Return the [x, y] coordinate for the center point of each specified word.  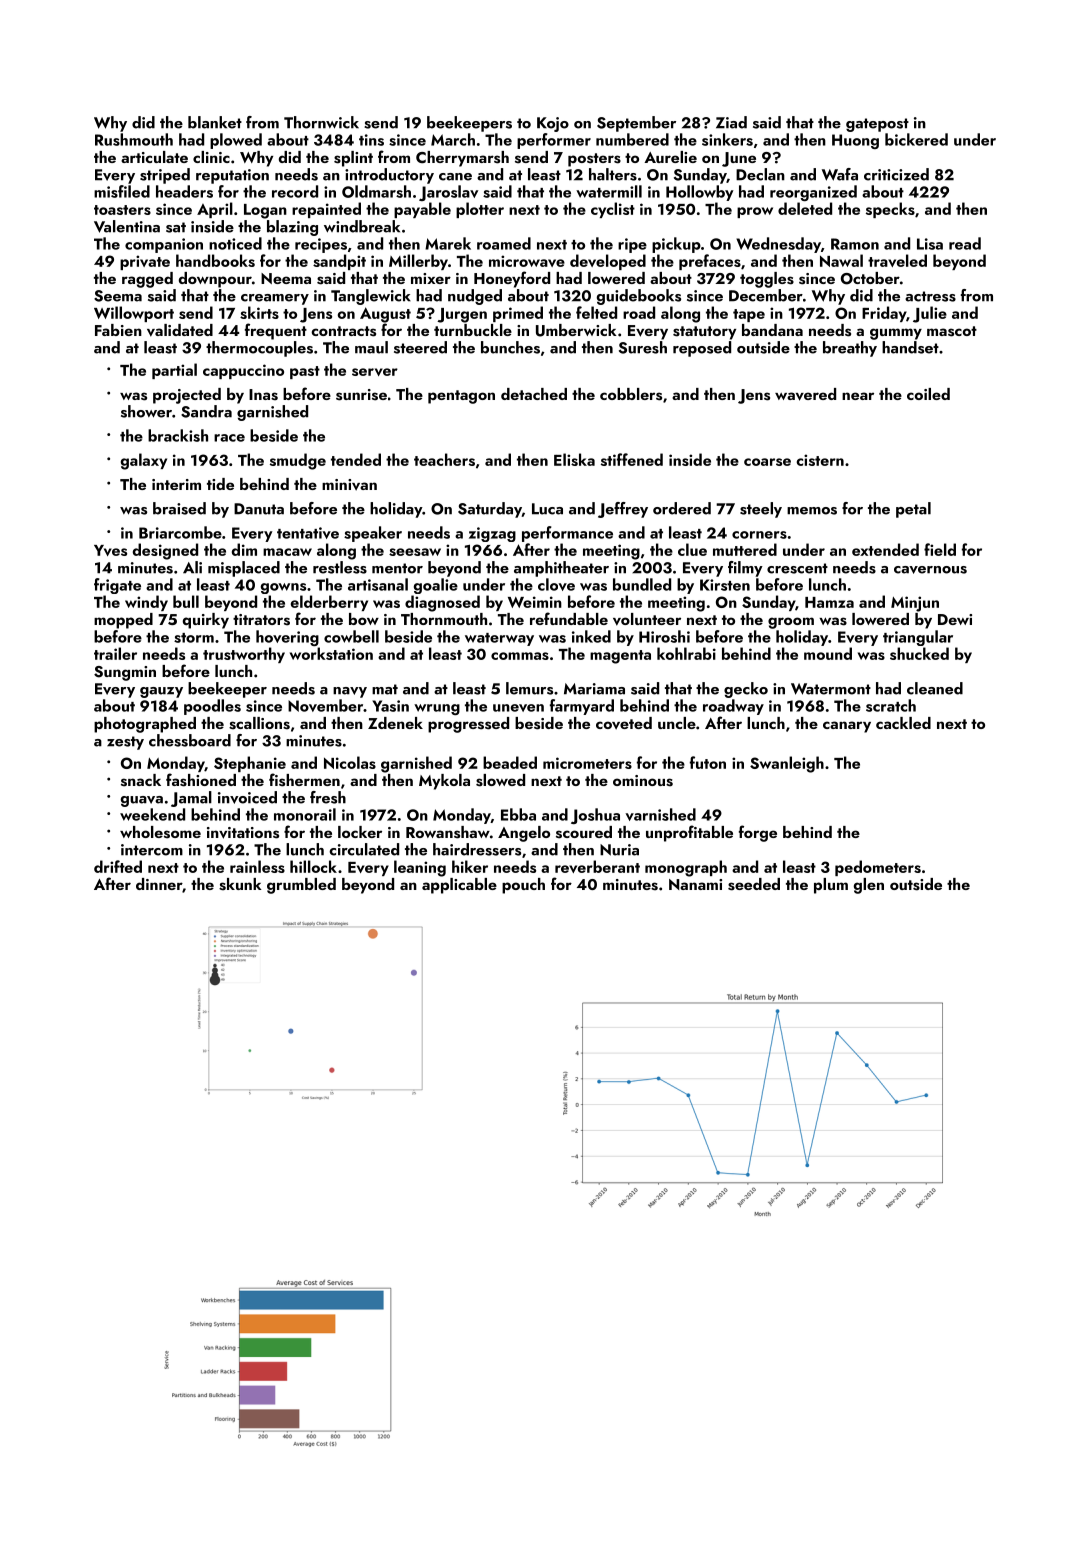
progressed [468, 725]
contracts [343, 331]
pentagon [461, 397]
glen [869, 886]
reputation [232, 176]
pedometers [878, 868]
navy [350, 692]
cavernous [930, 570]
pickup [676, 245]
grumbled [301, 886]
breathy [850, 349]
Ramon [855, 244]
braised [179, 508]
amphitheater [561, 569]
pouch [523, 886]
